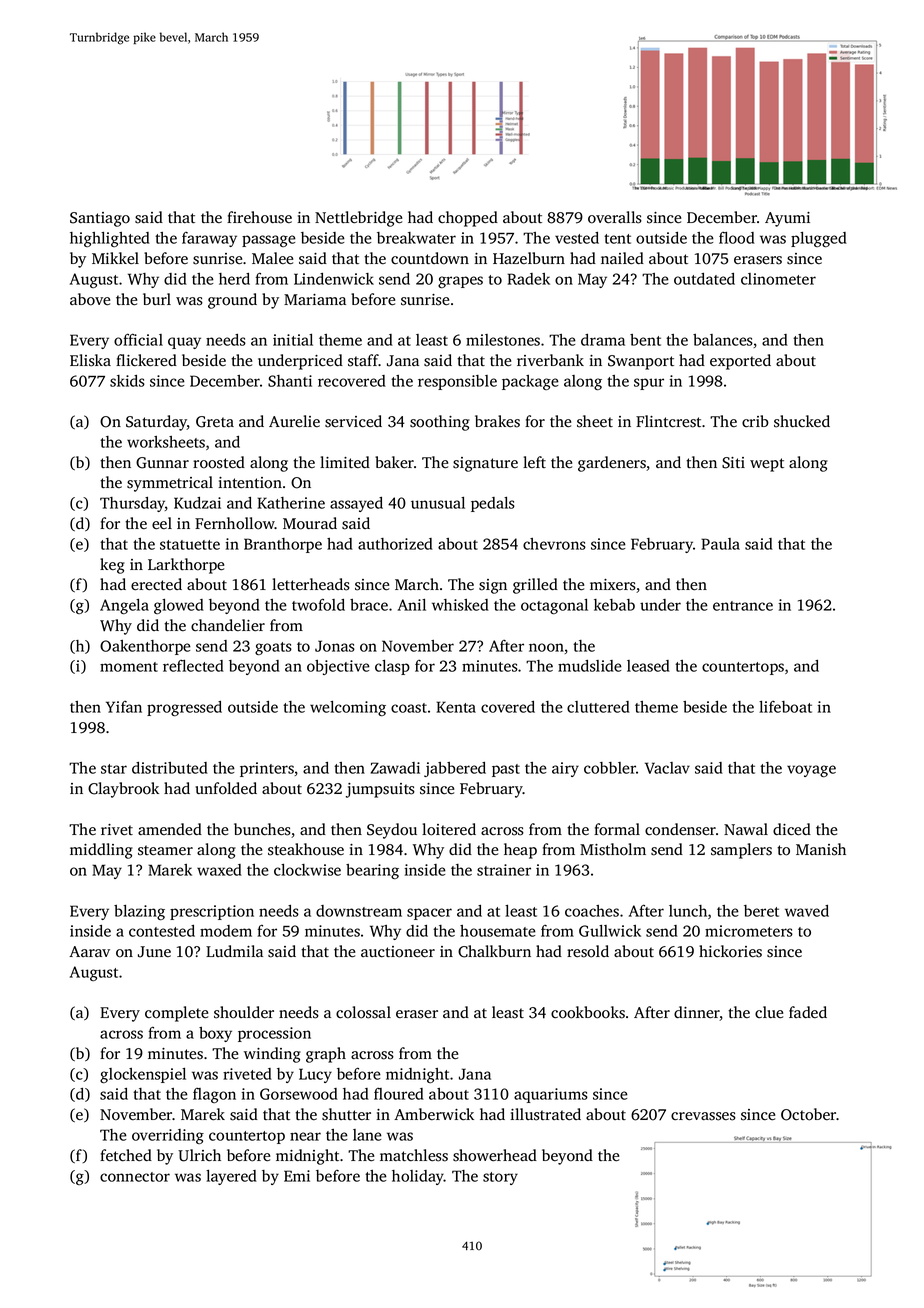 Image resolution: width=924 pixels, height=1308 pixels. I want to click on staff, so click(363, 360).
